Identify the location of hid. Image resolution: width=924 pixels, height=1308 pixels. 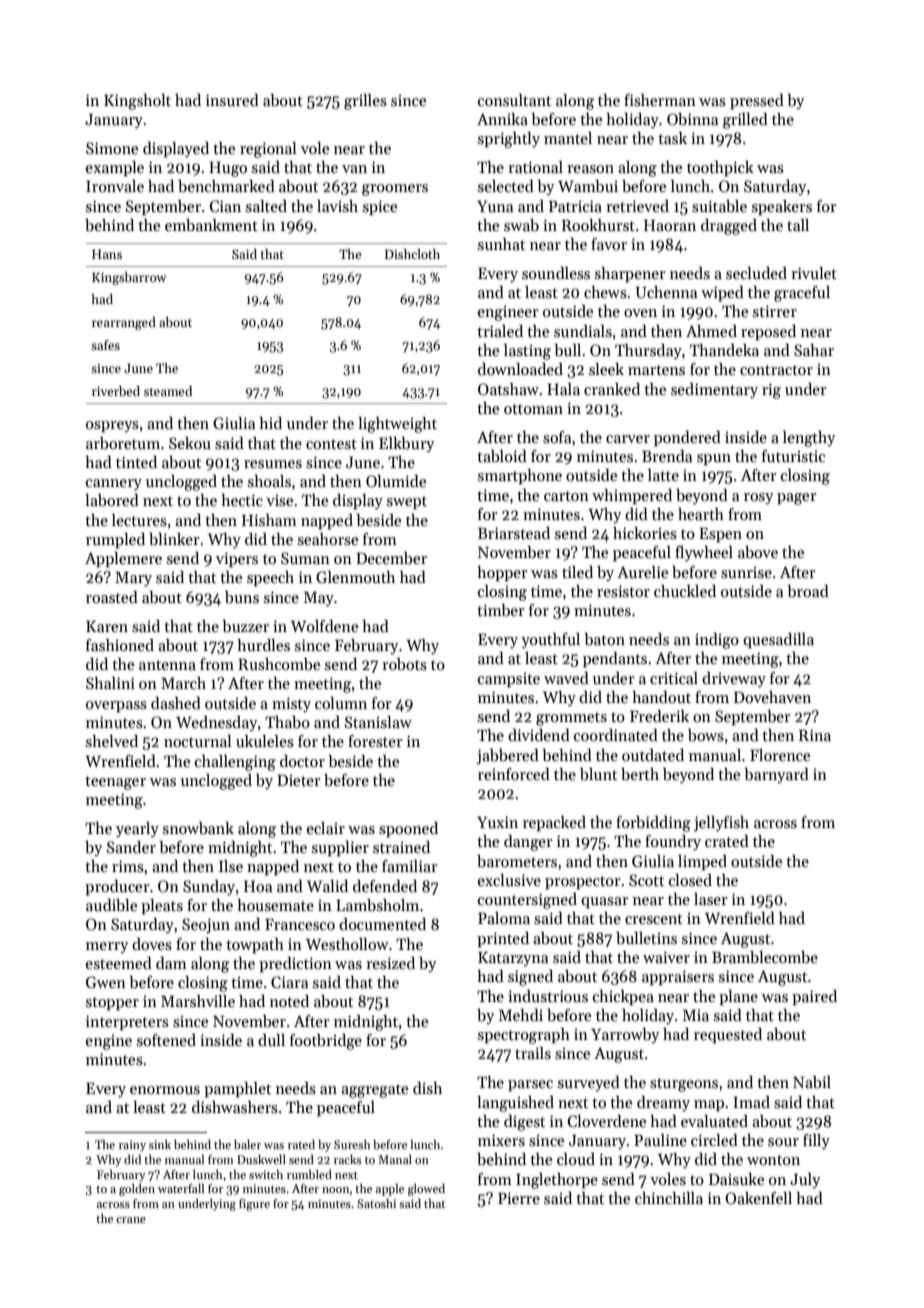
(270, 423).
